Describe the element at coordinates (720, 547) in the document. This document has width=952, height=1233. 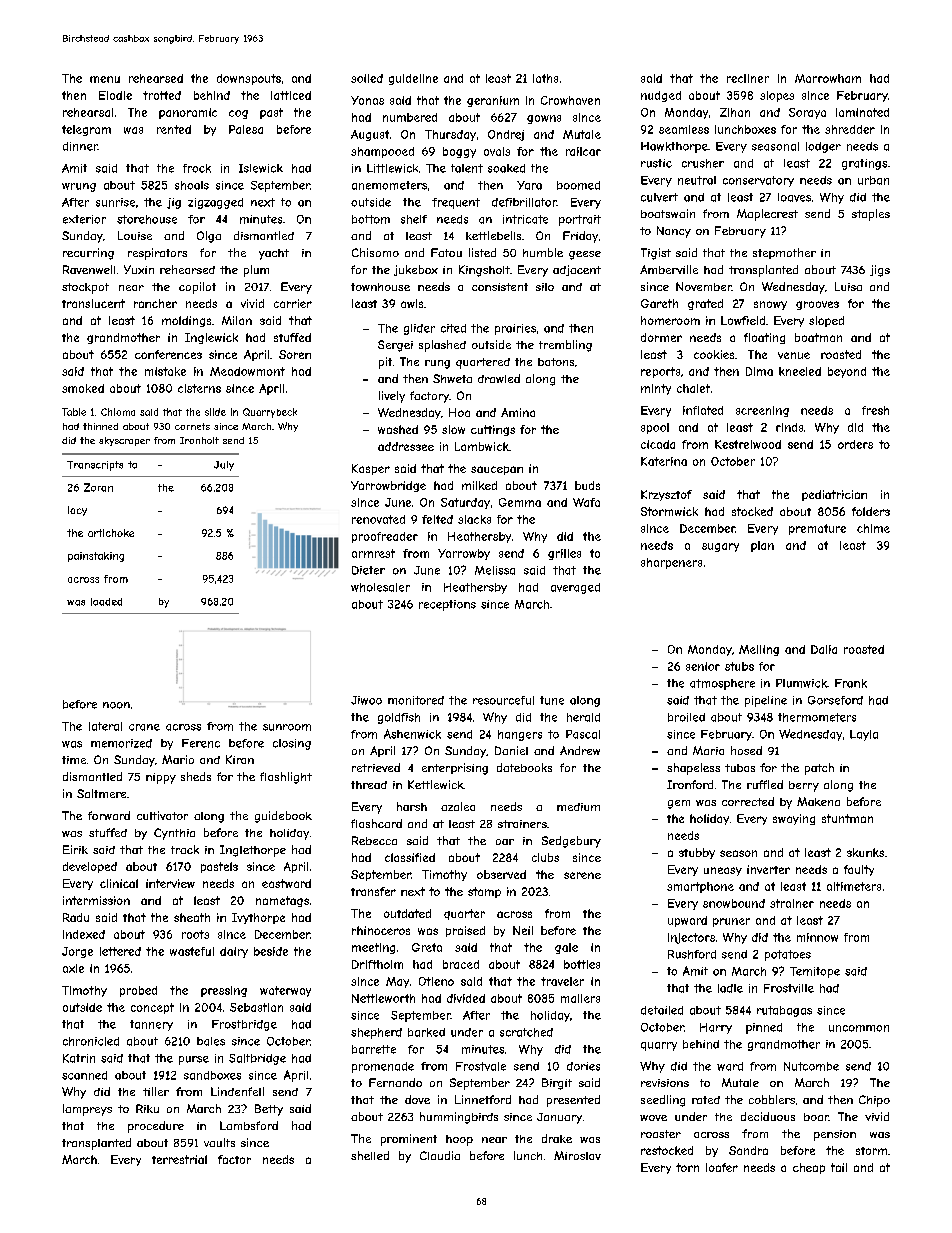
I see `sugary` at that location.
